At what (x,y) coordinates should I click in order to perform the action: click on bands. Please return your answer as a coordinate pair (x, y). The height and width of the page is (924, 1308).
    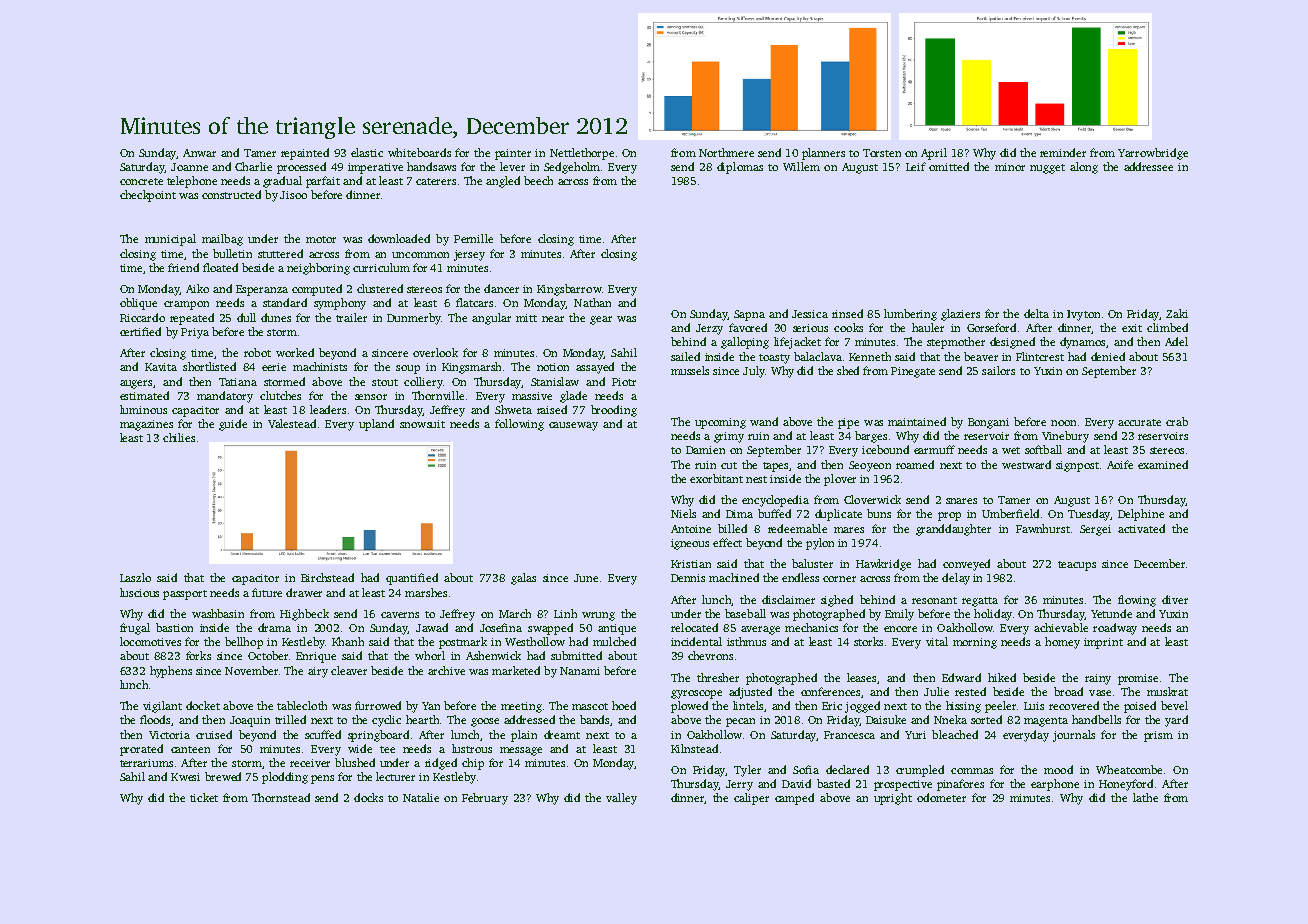
    Looking at the image, I should click on (594, 719).
